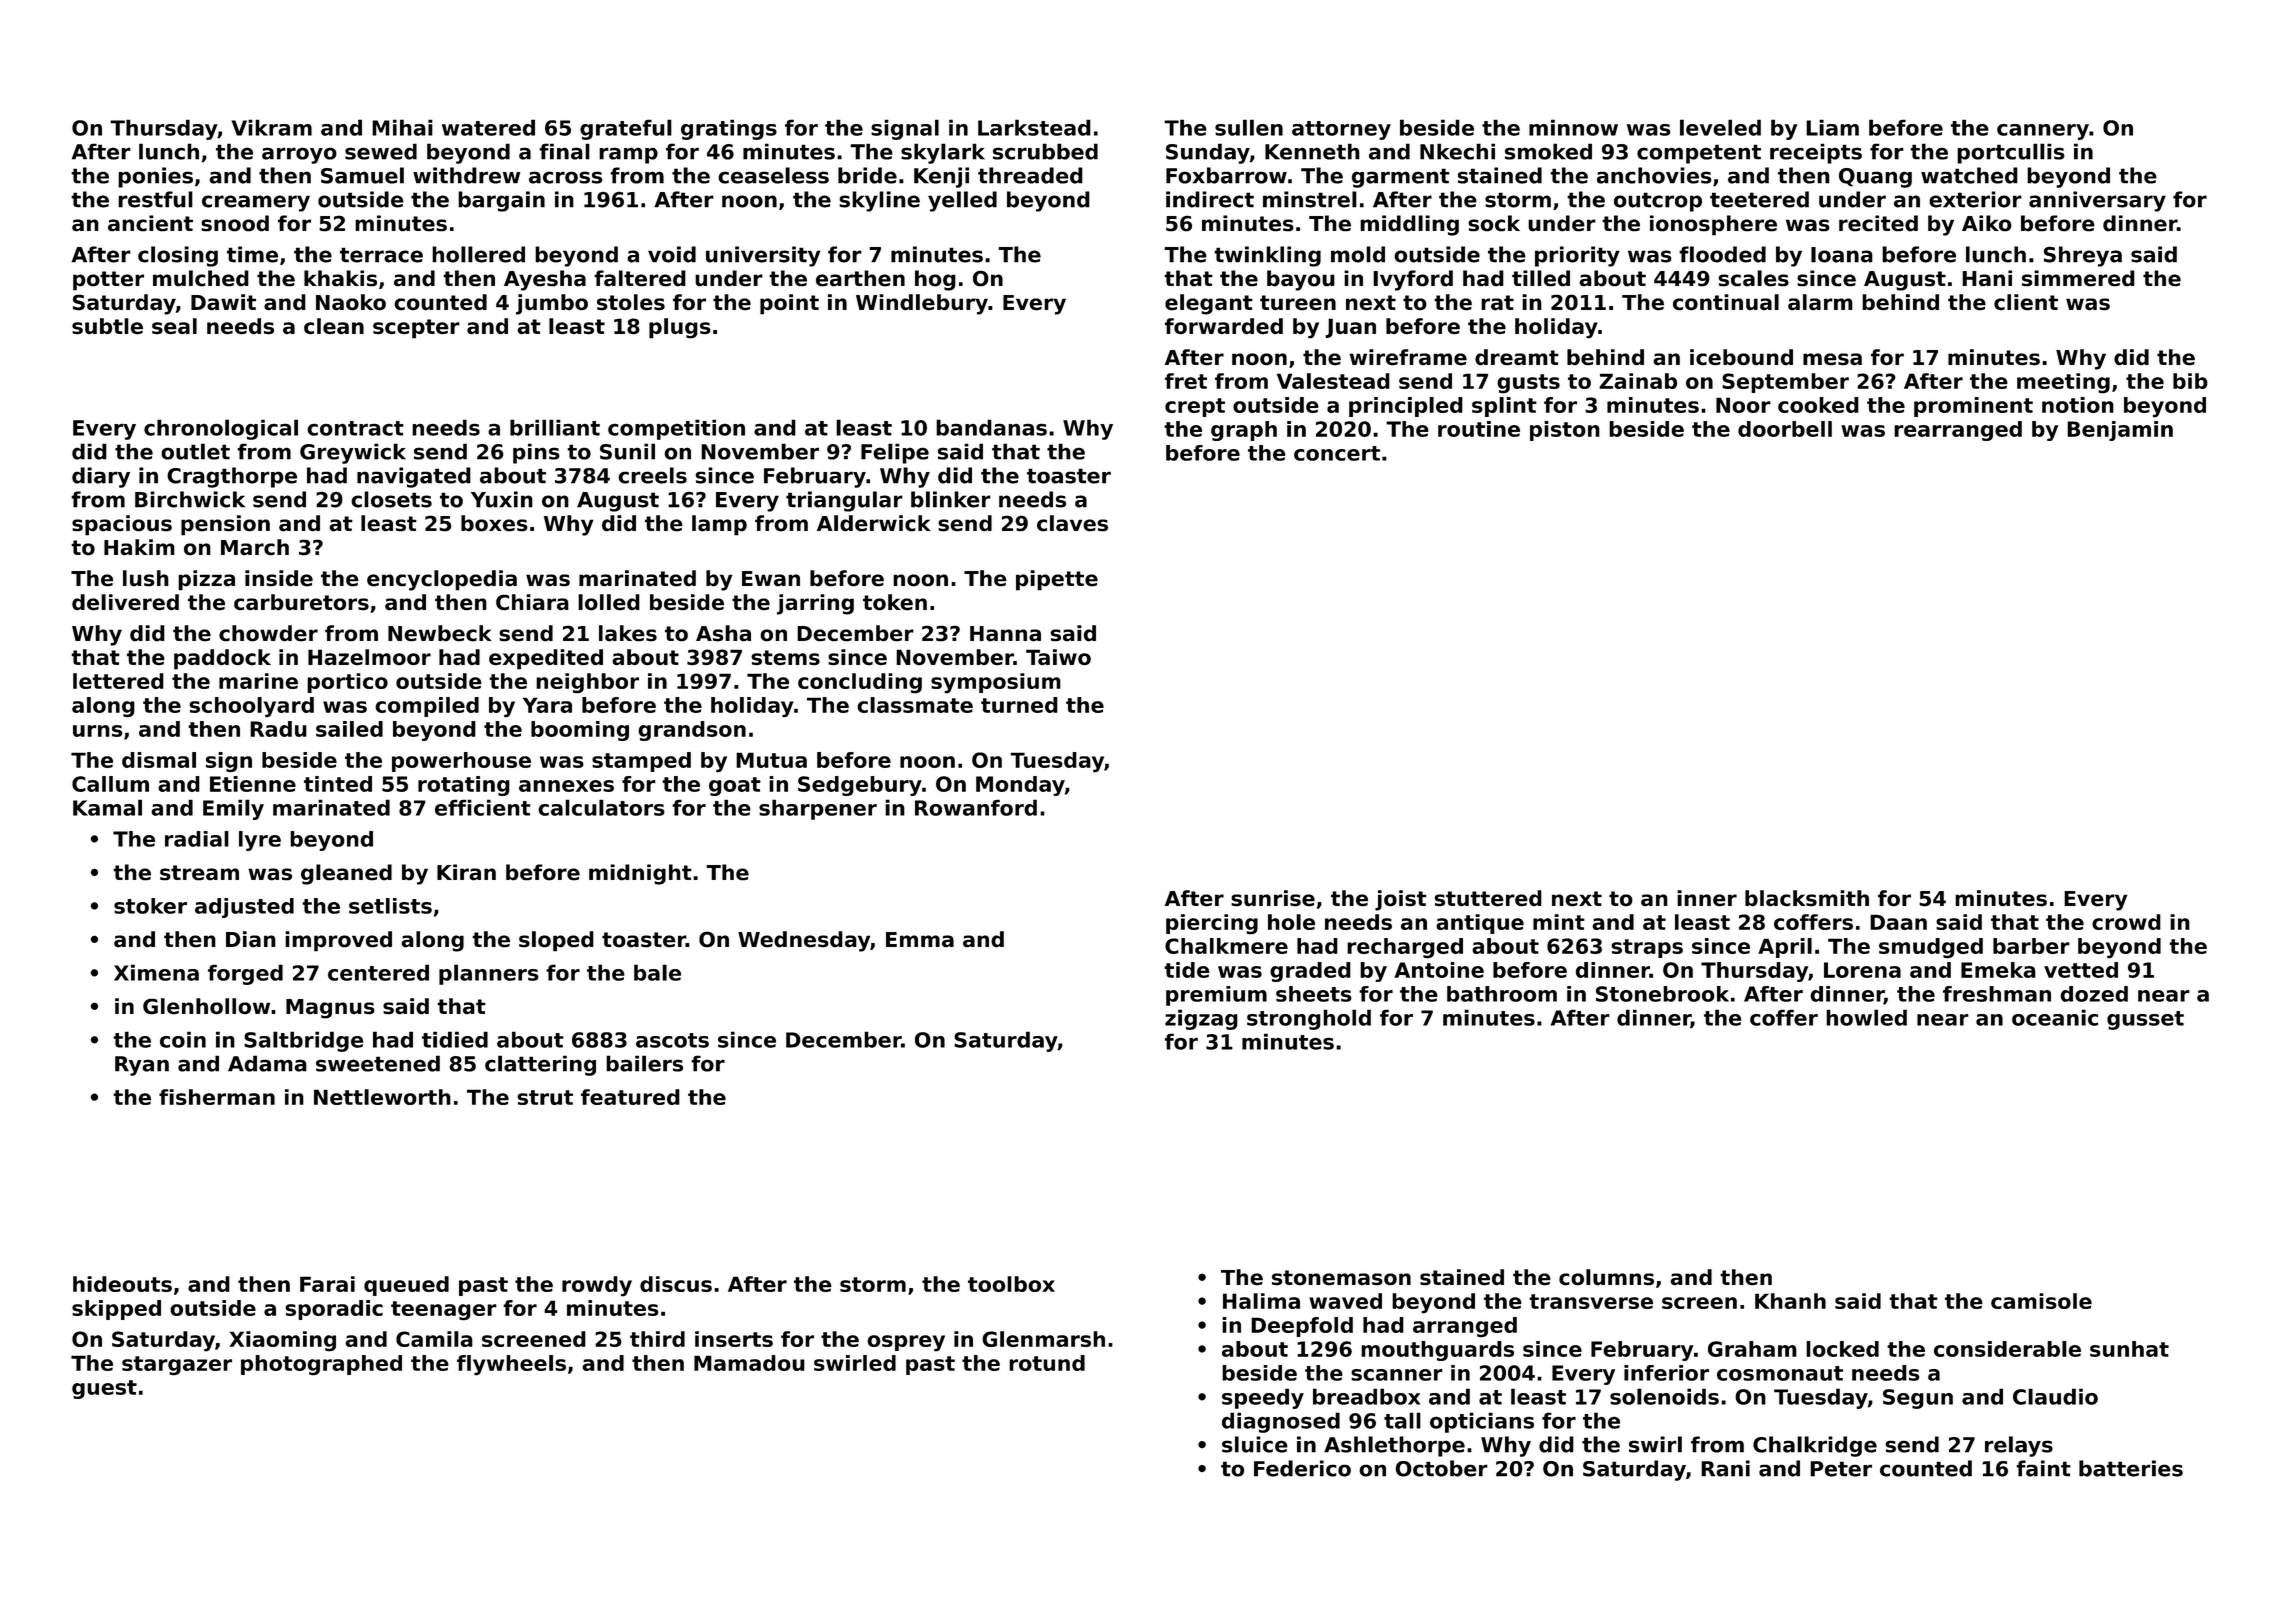 The width and height of the screenshot is (2282, 1614). What do you see at coordinates (353, 453) in the screenshot?
I see `Greywick` at bounding box center [353, 453].
